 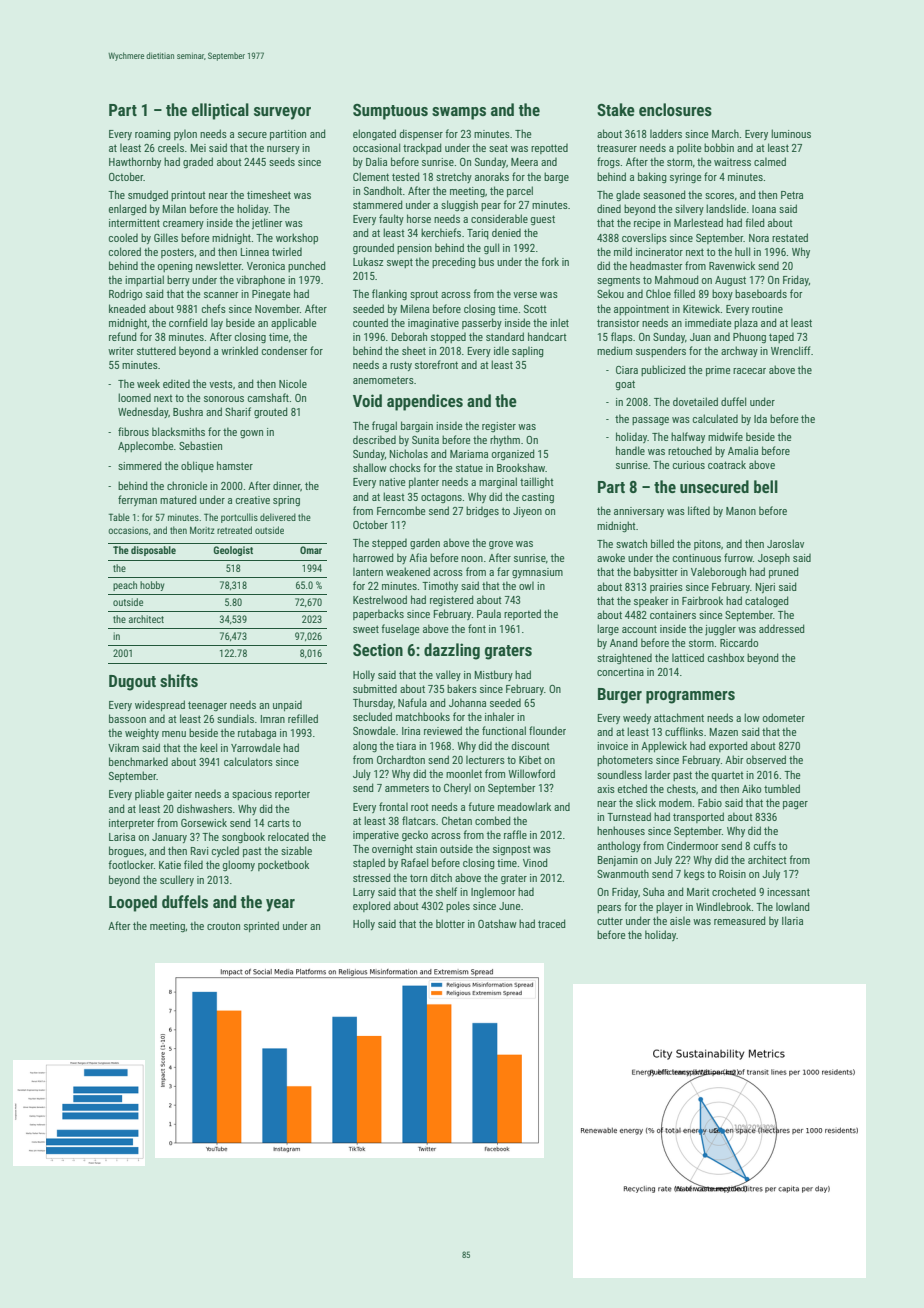 What do you see at coordinates (239, 350) in the screenshot?
I see `wrinkled` at bounding box center [239, 350].
